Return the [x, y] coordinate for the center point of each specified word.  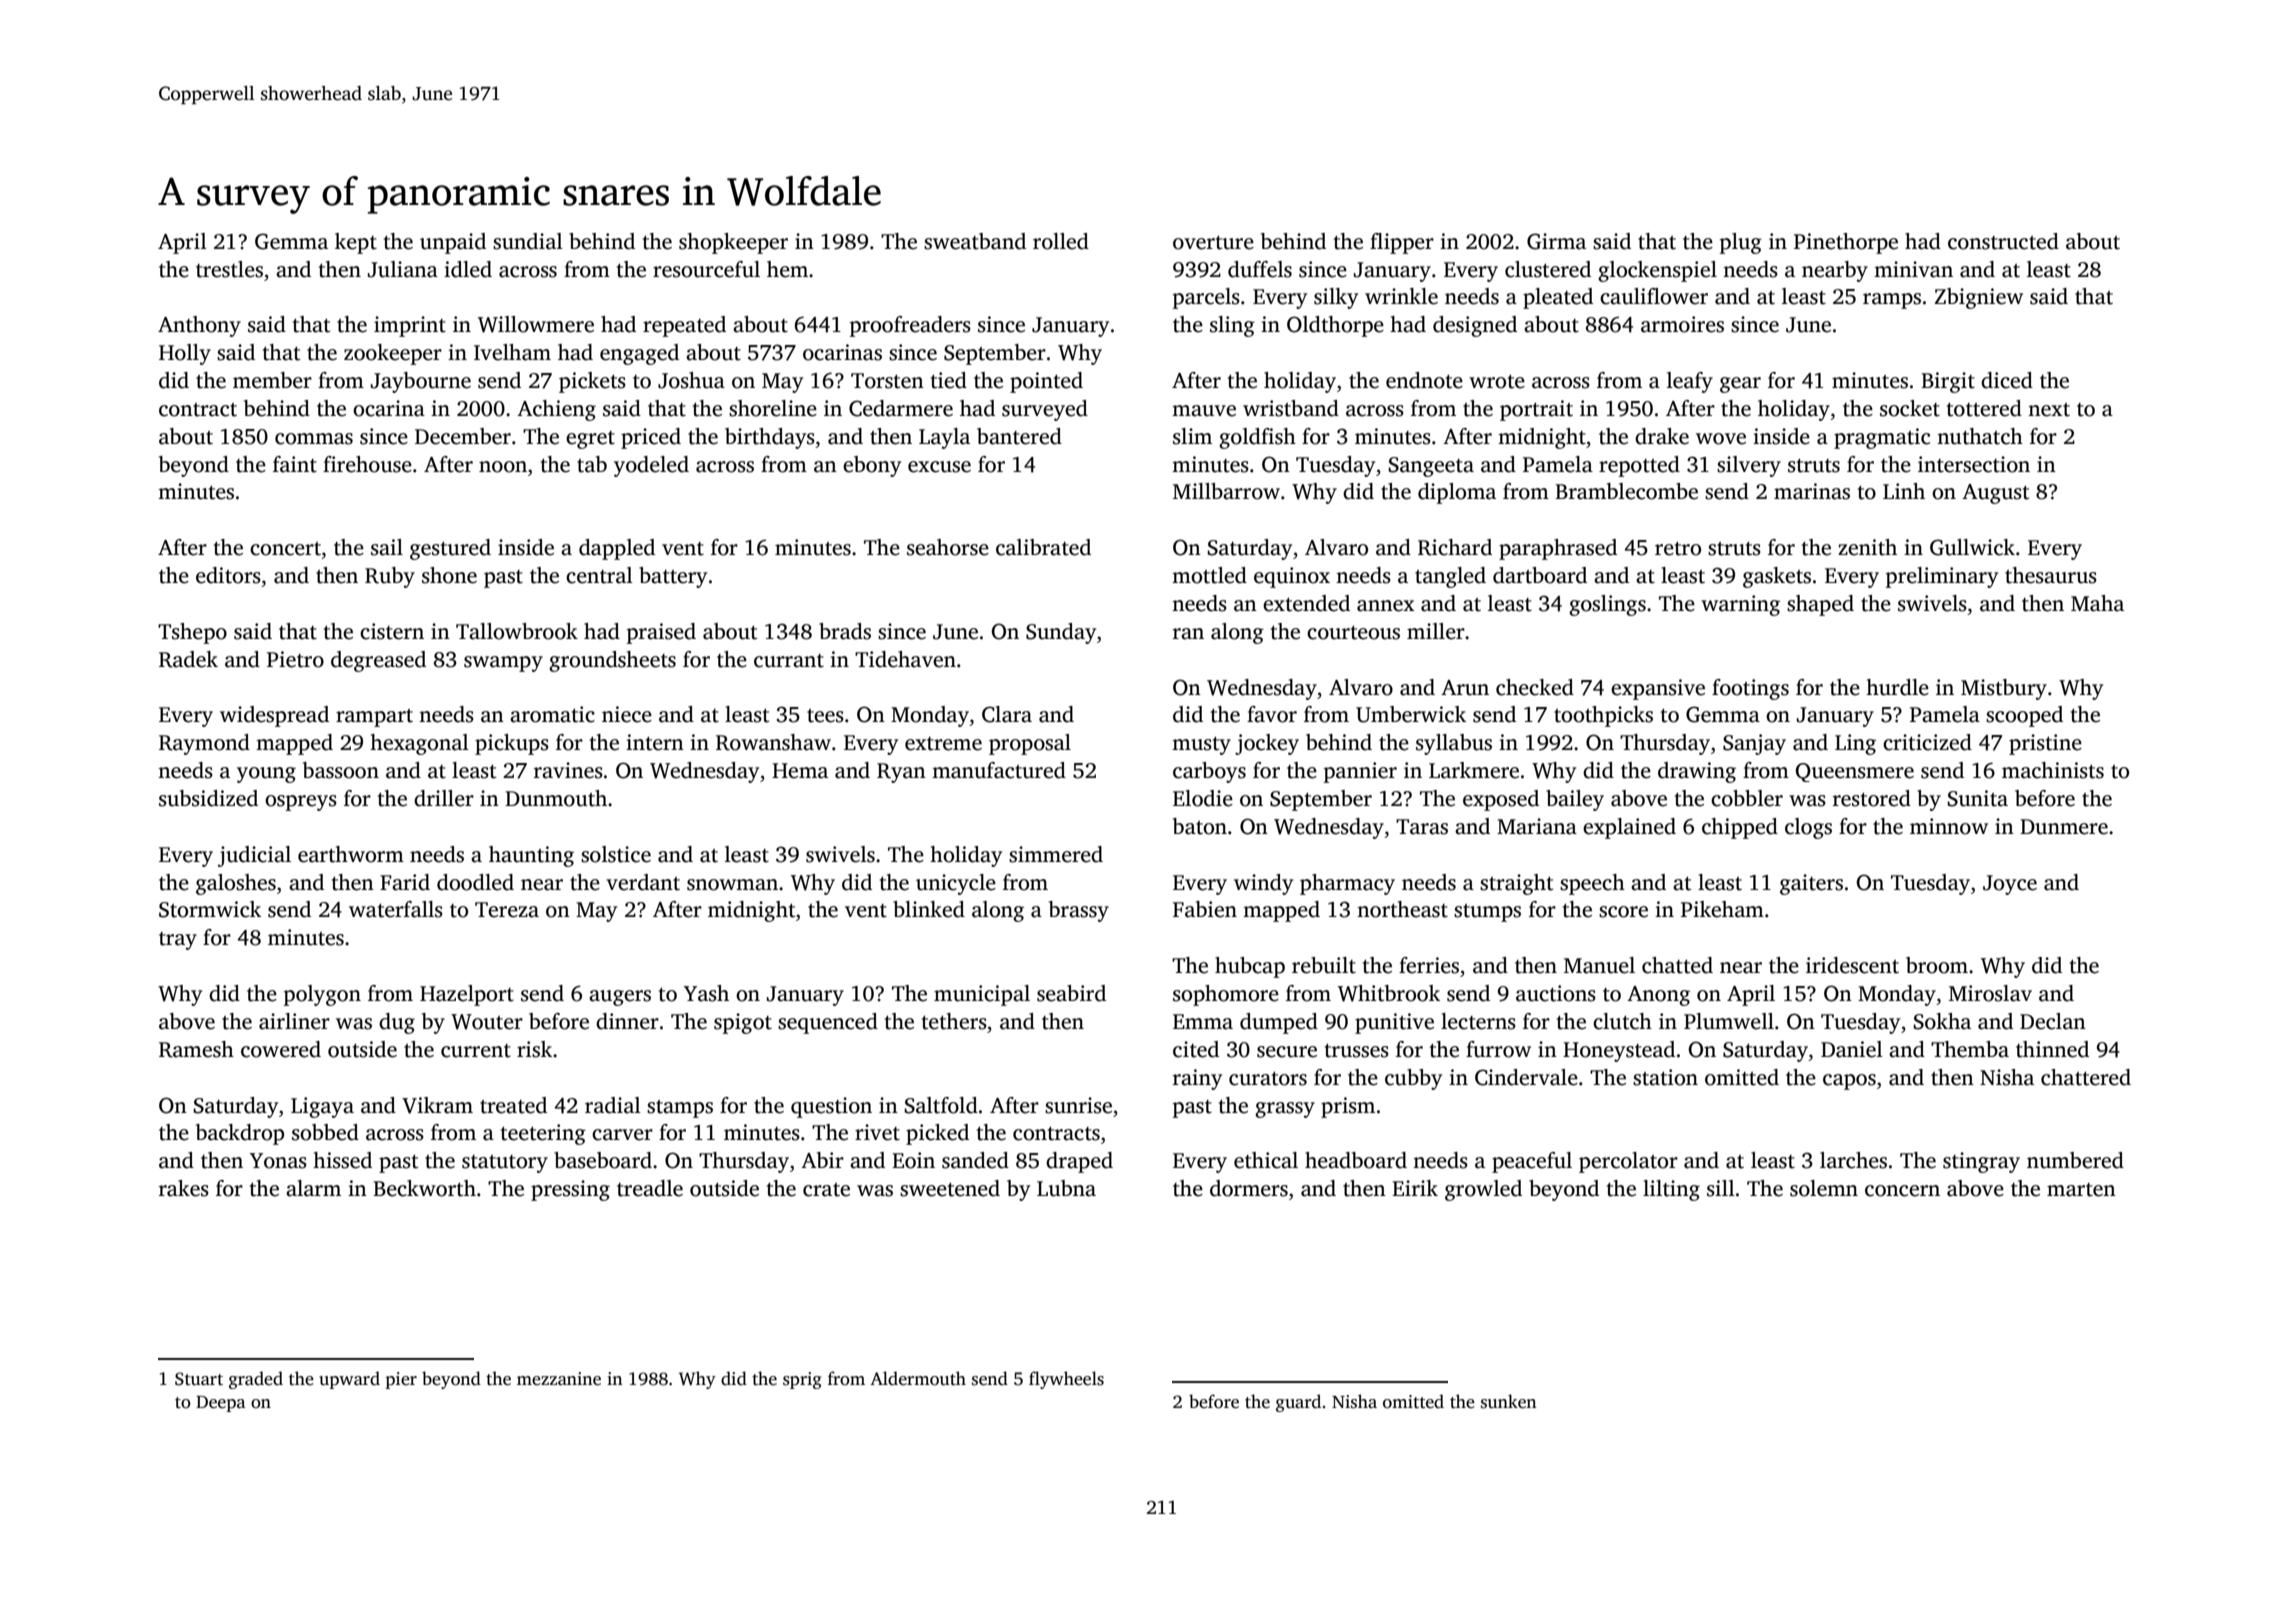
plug [1741, 243]
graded [256, 1380]
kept [356, 243]
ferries [1429, 965]
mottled [1209, 575]
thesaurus [2051, 575]
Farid [405, 882]
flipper [1402, 243]
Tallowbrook [517, 631]
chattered [2086, 1077]
